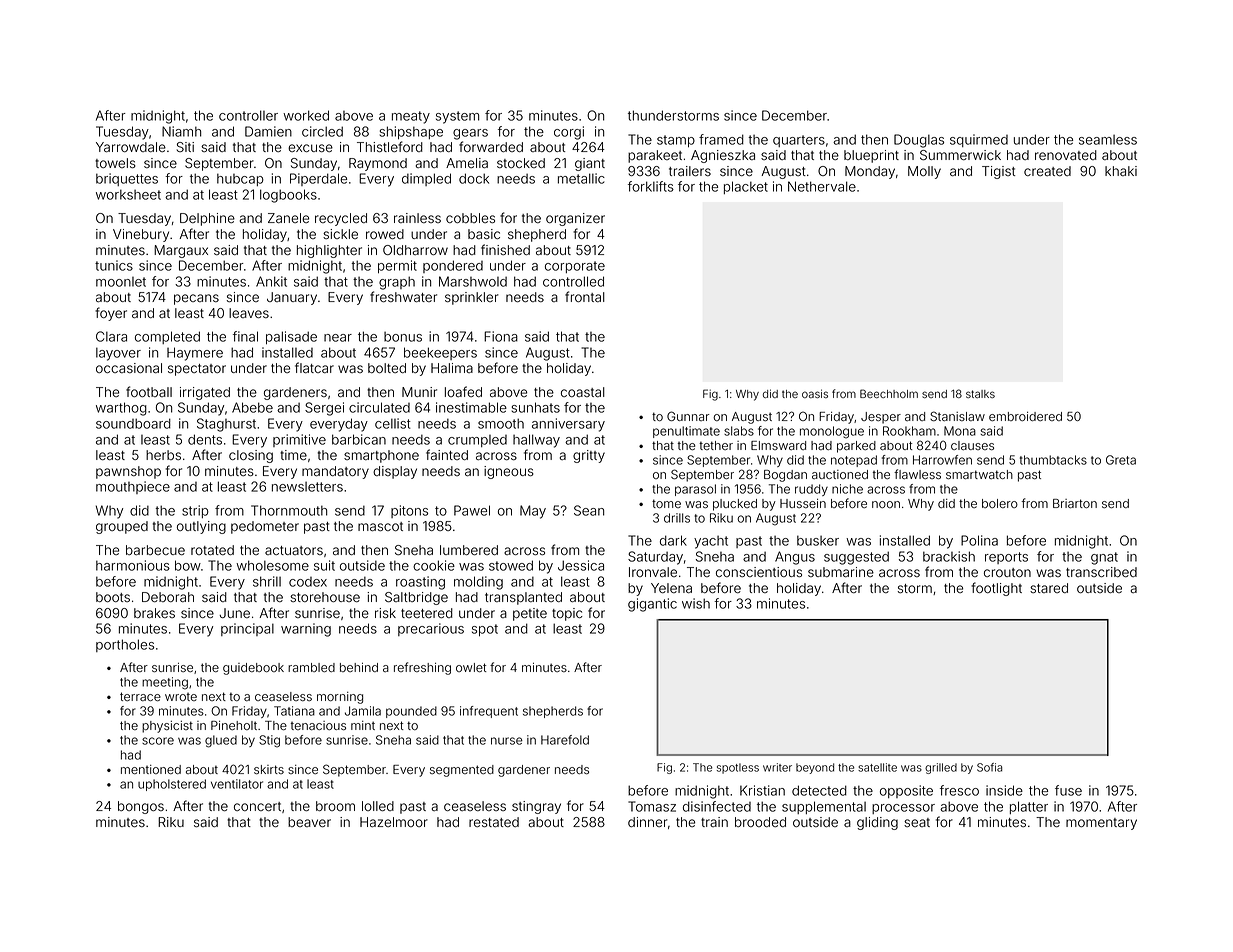 The image size is (1233, 952). Describe the element at coordinates (589, 510) in the screenshot. I see `Sean` at that location.
